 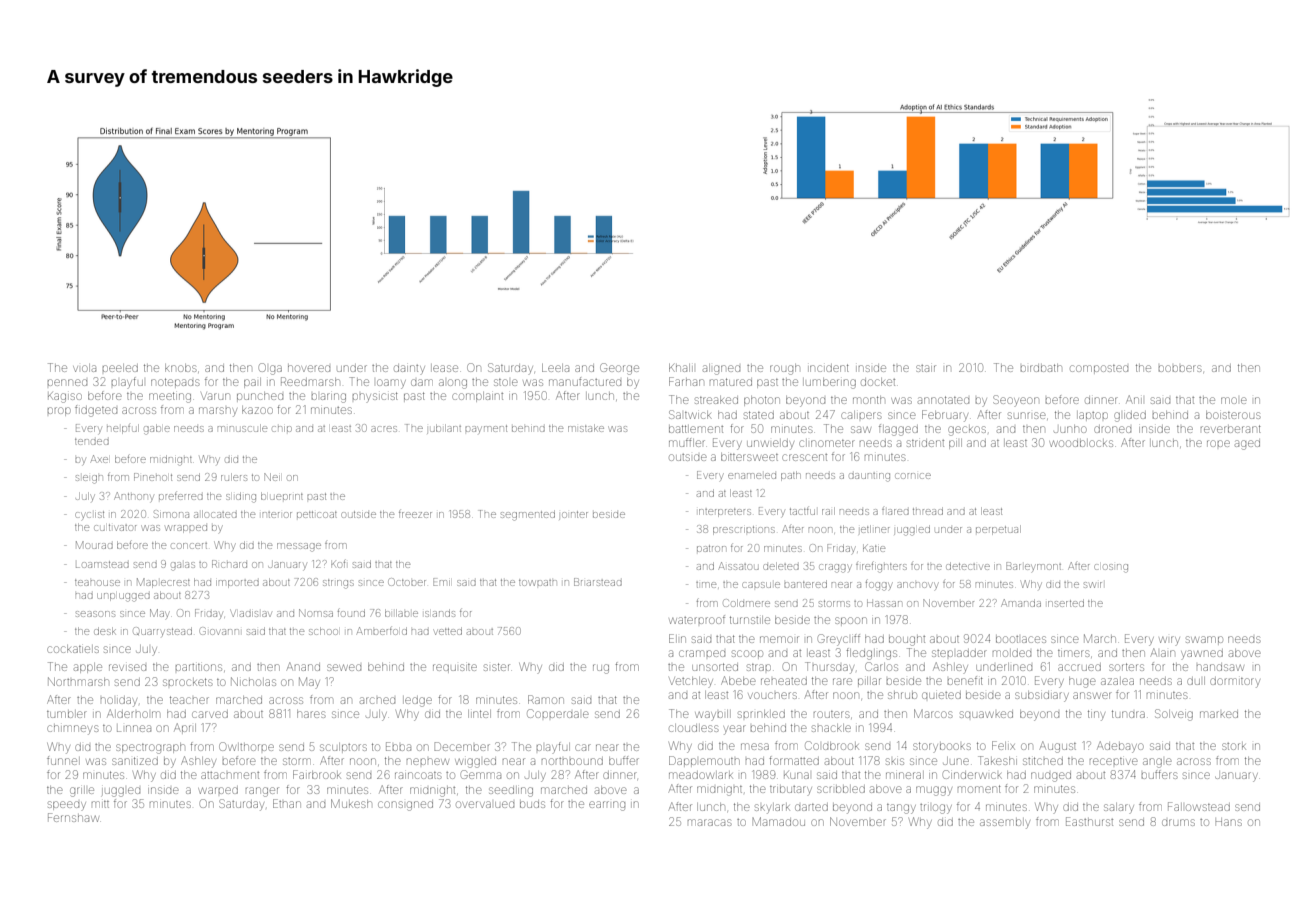 What do you see at coordinates (762, 401) in the screenshot?
I see `photon` at bounding box center [762, 401].
